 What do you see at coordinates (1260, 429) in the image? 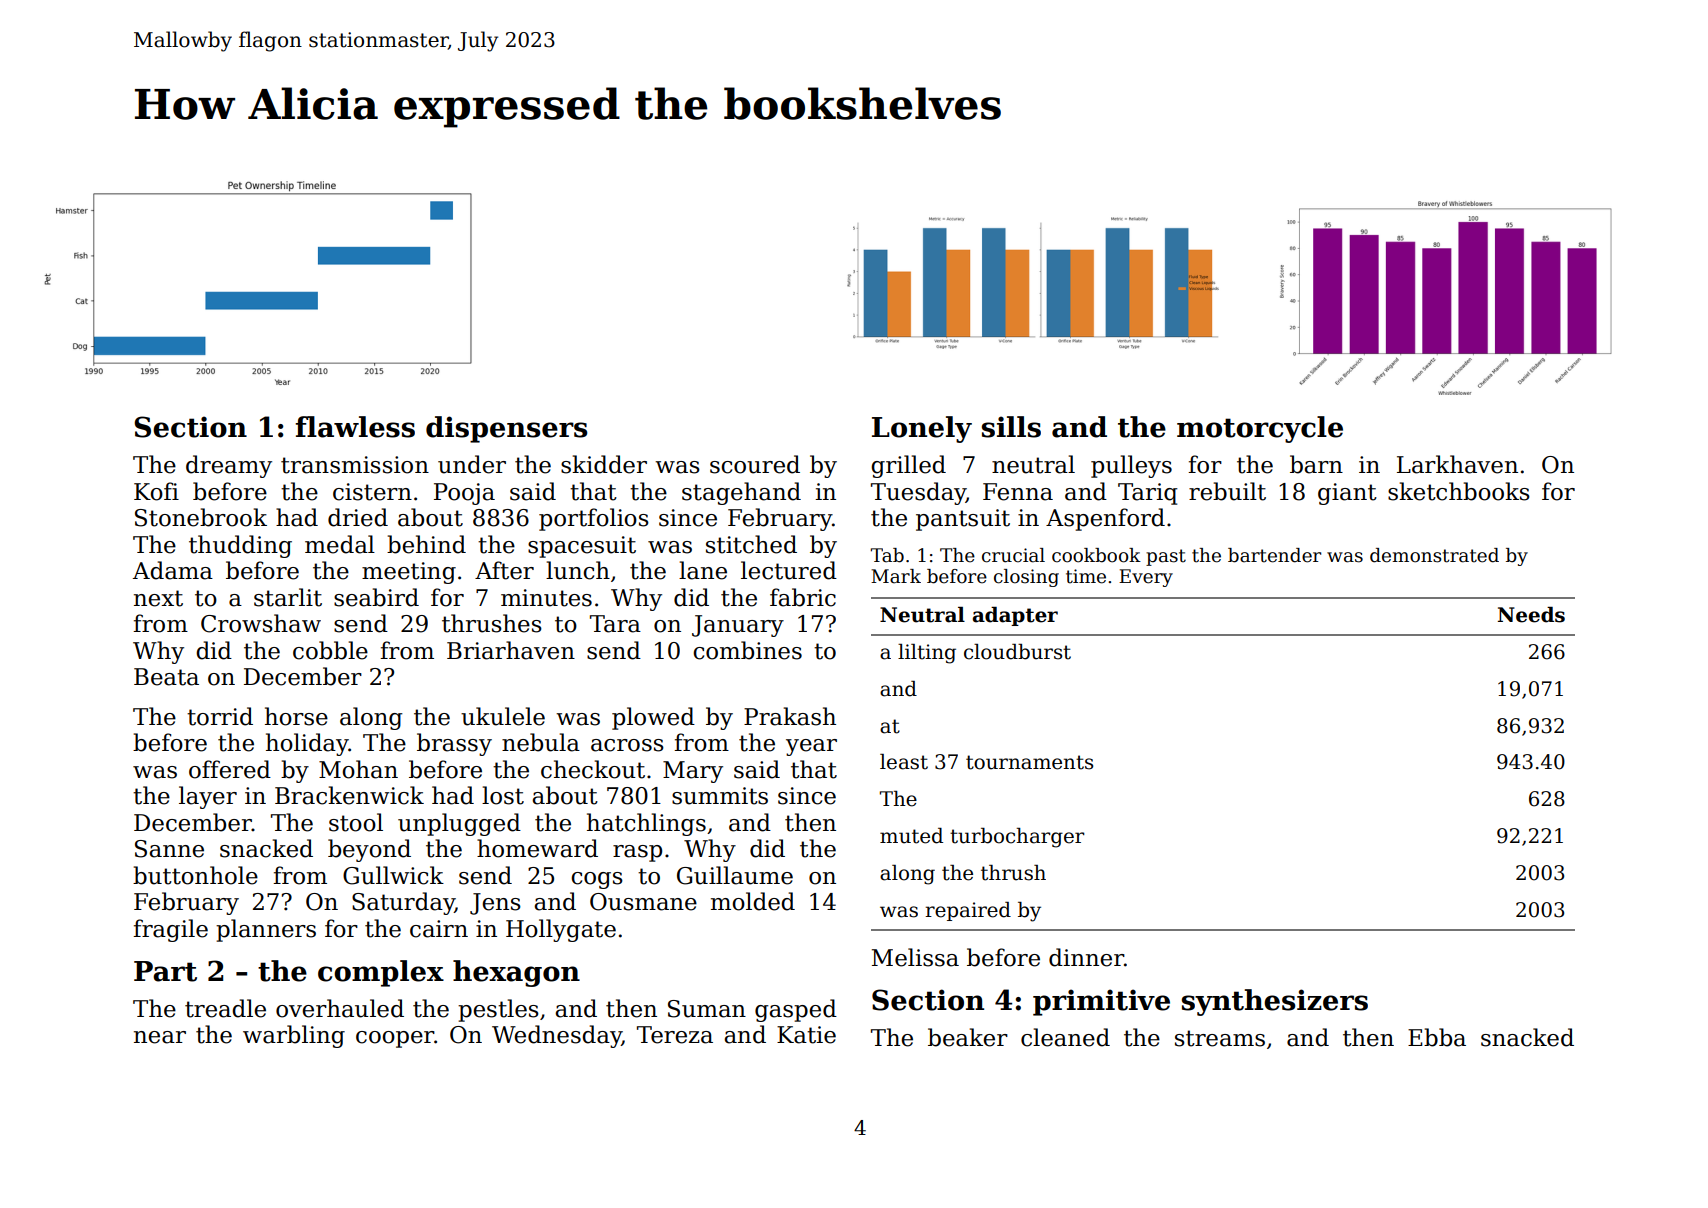
I see `motorcycle` at bounding box center [1260, 429].
